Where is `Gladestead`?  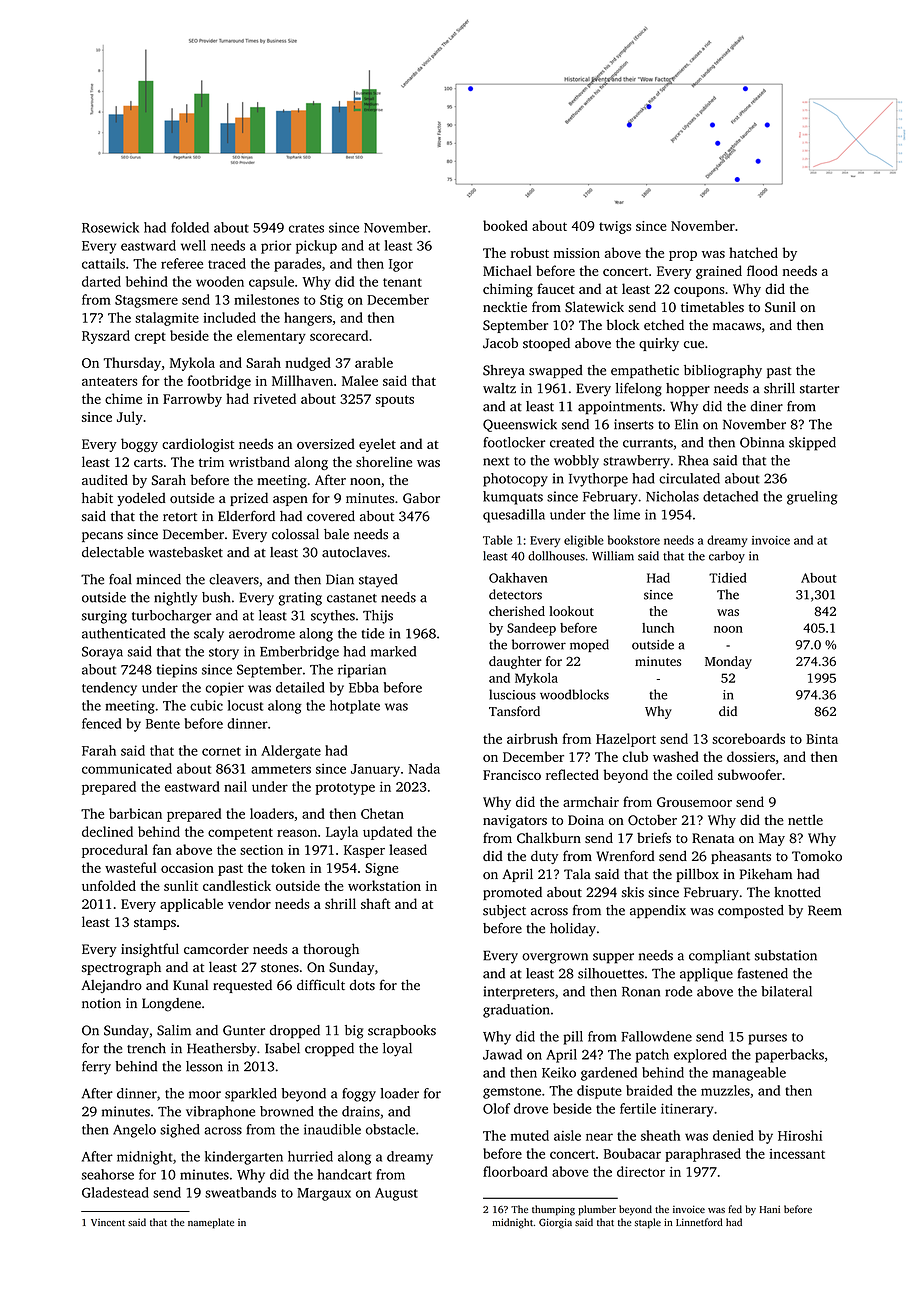 Gladestead is located at coordinates (115, 1192).
